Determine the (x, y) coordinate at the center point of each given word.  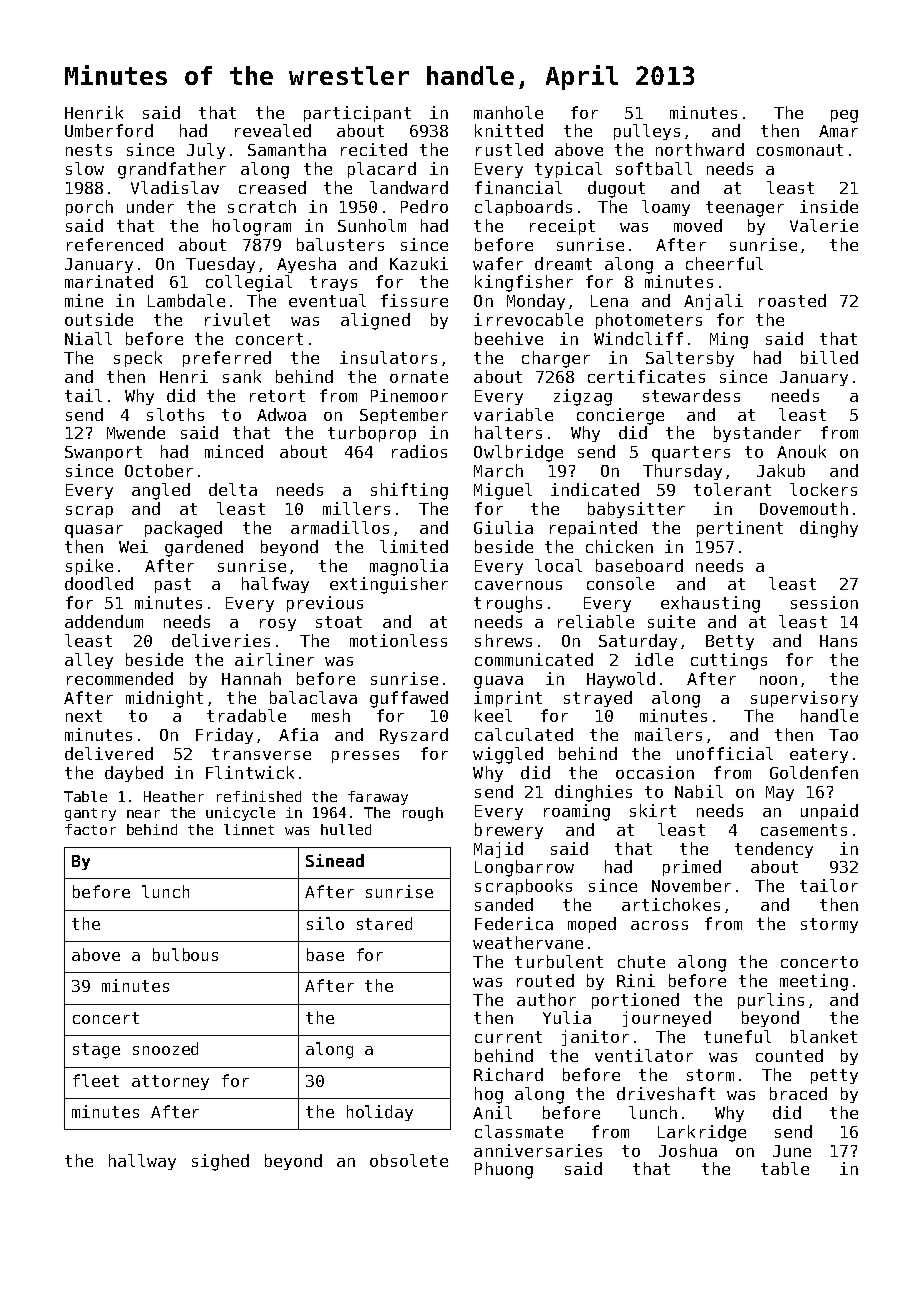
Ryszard (414, 736)
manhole (508, 112)
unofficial (725, 753)
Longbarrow (524, 868)
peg (844, 116)
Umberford (109, 130)
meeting (814, 982)
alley (89, 661)
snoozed (165, 1048)
